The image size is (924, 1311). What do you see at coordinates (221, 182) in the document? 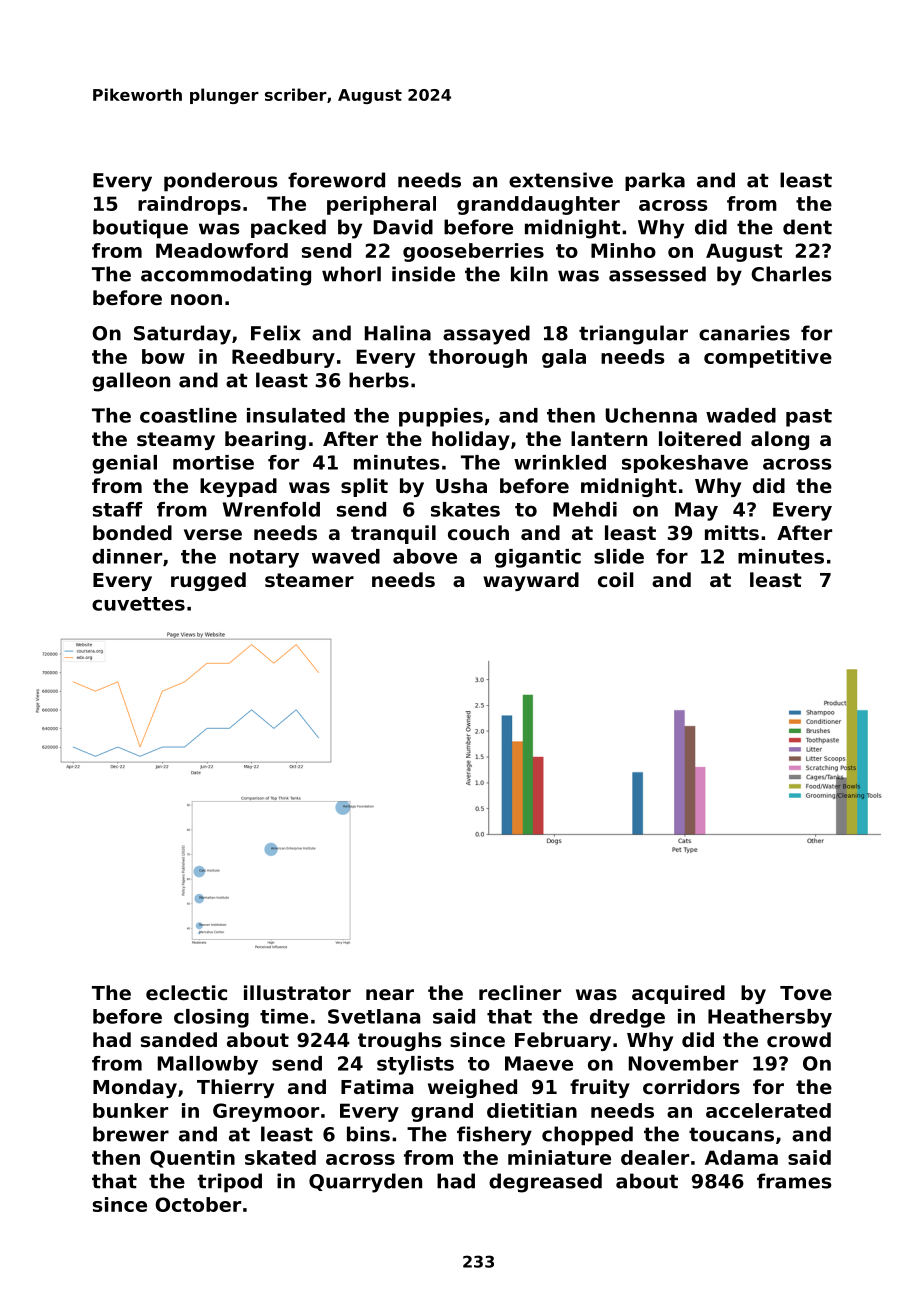
I see `ponderous` at bounding box center [221, 182].
